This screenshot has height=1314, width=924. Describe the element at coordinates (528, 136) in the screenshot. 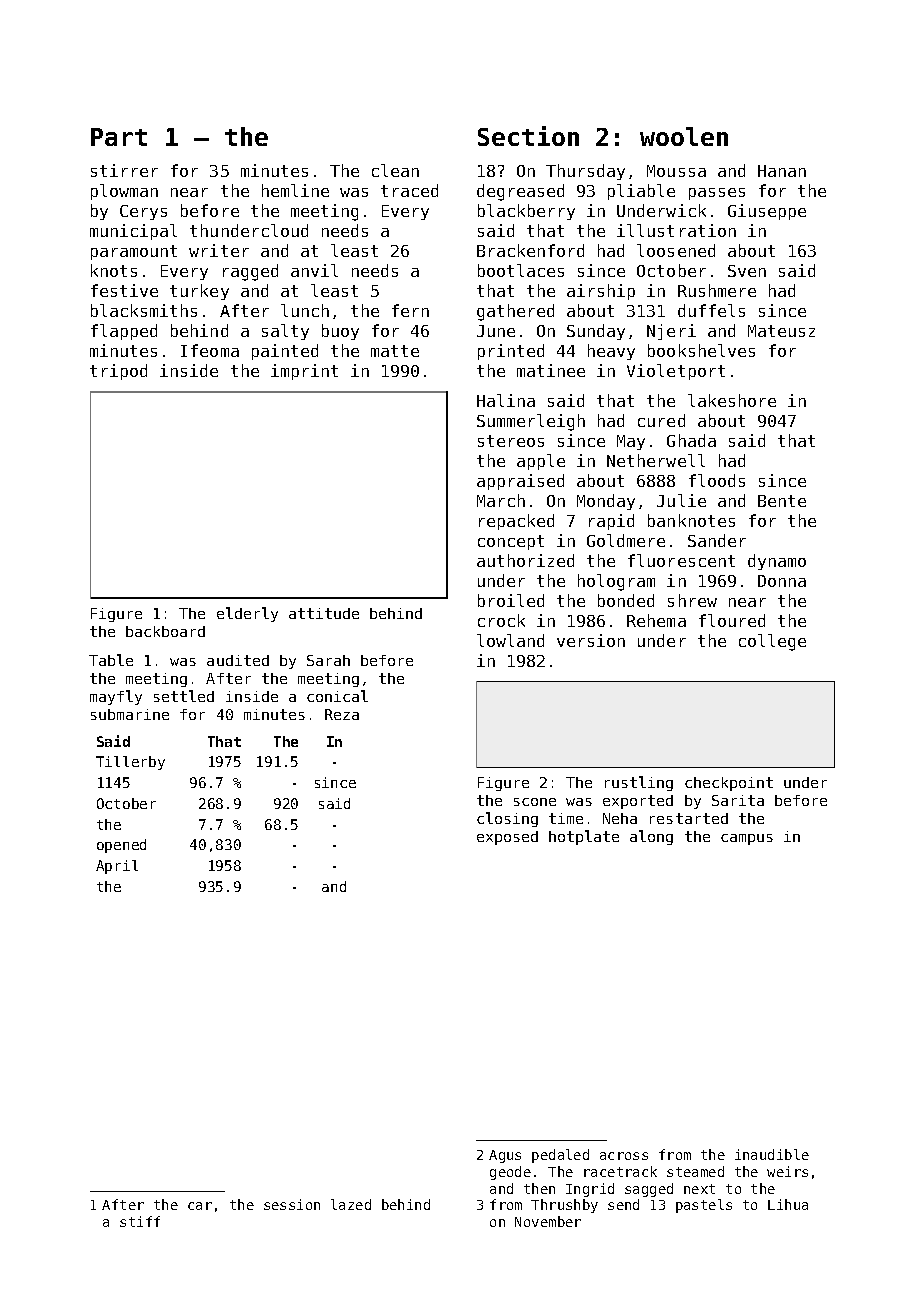

I see `Section` at that location.
